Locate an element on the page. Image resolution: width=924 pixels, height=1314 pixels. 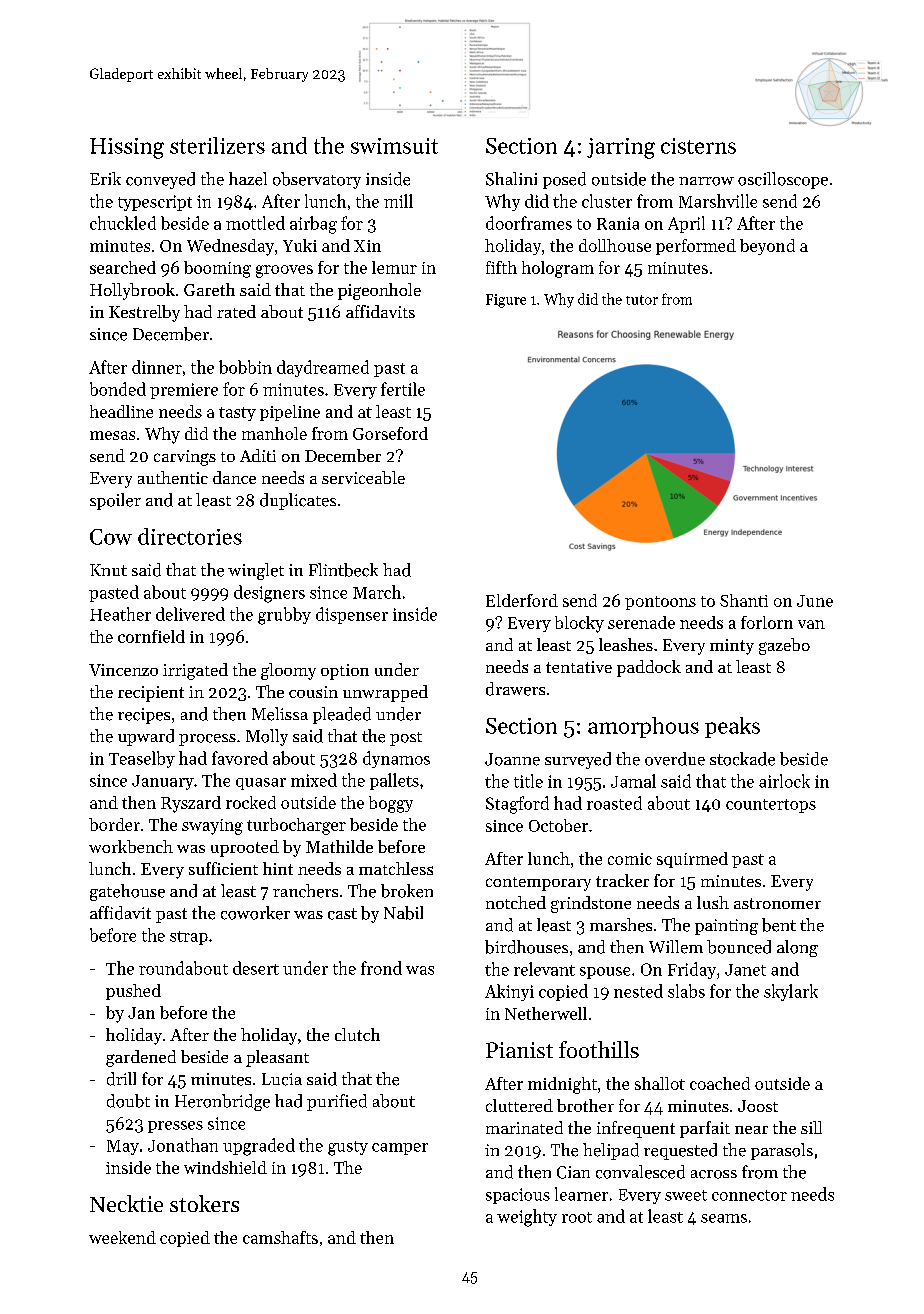
clutch is located at coordinates (357, 1034).
